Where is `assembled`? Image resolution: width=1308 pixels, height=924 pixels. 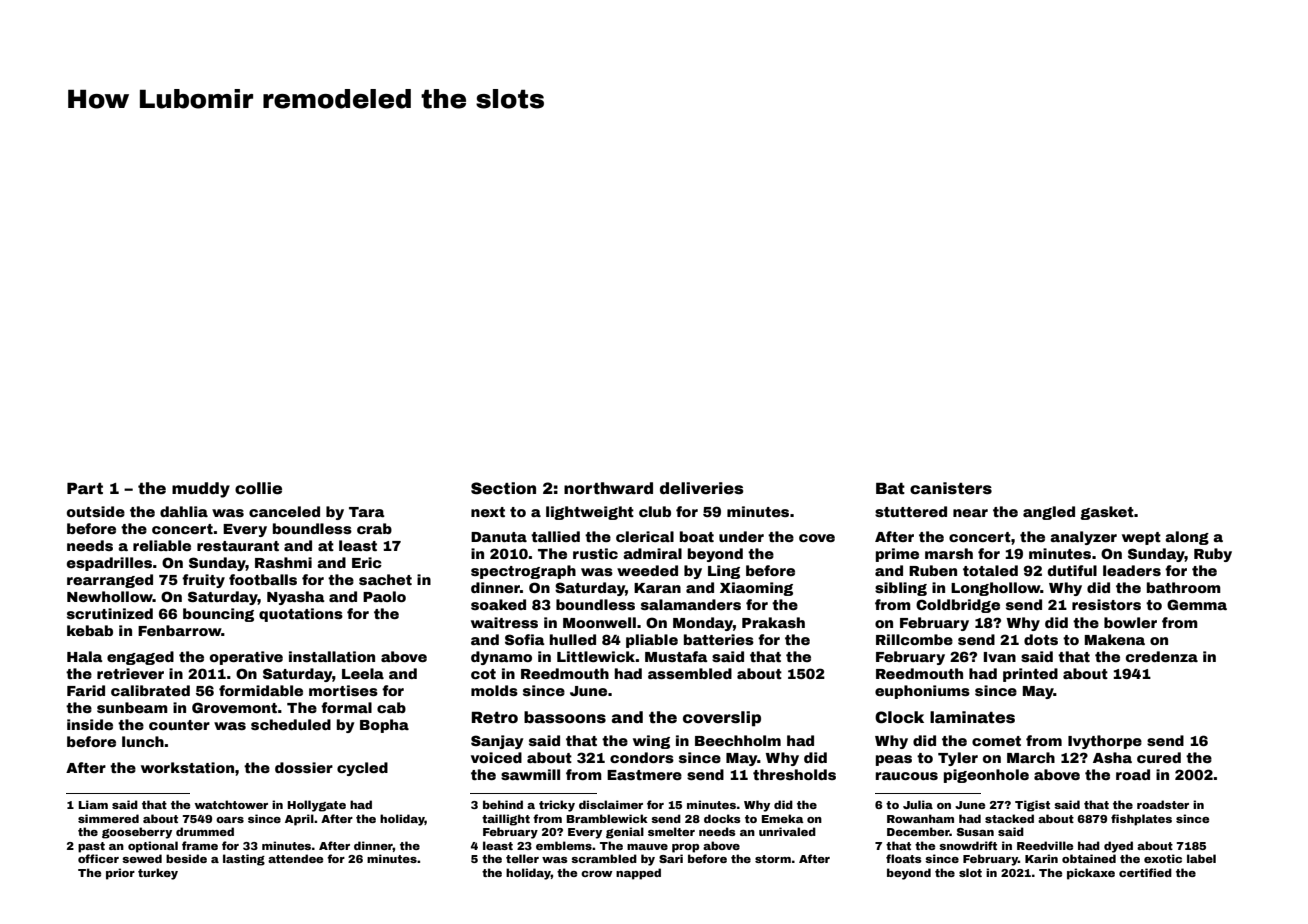 assembled is located at coordinates (690, 673).
